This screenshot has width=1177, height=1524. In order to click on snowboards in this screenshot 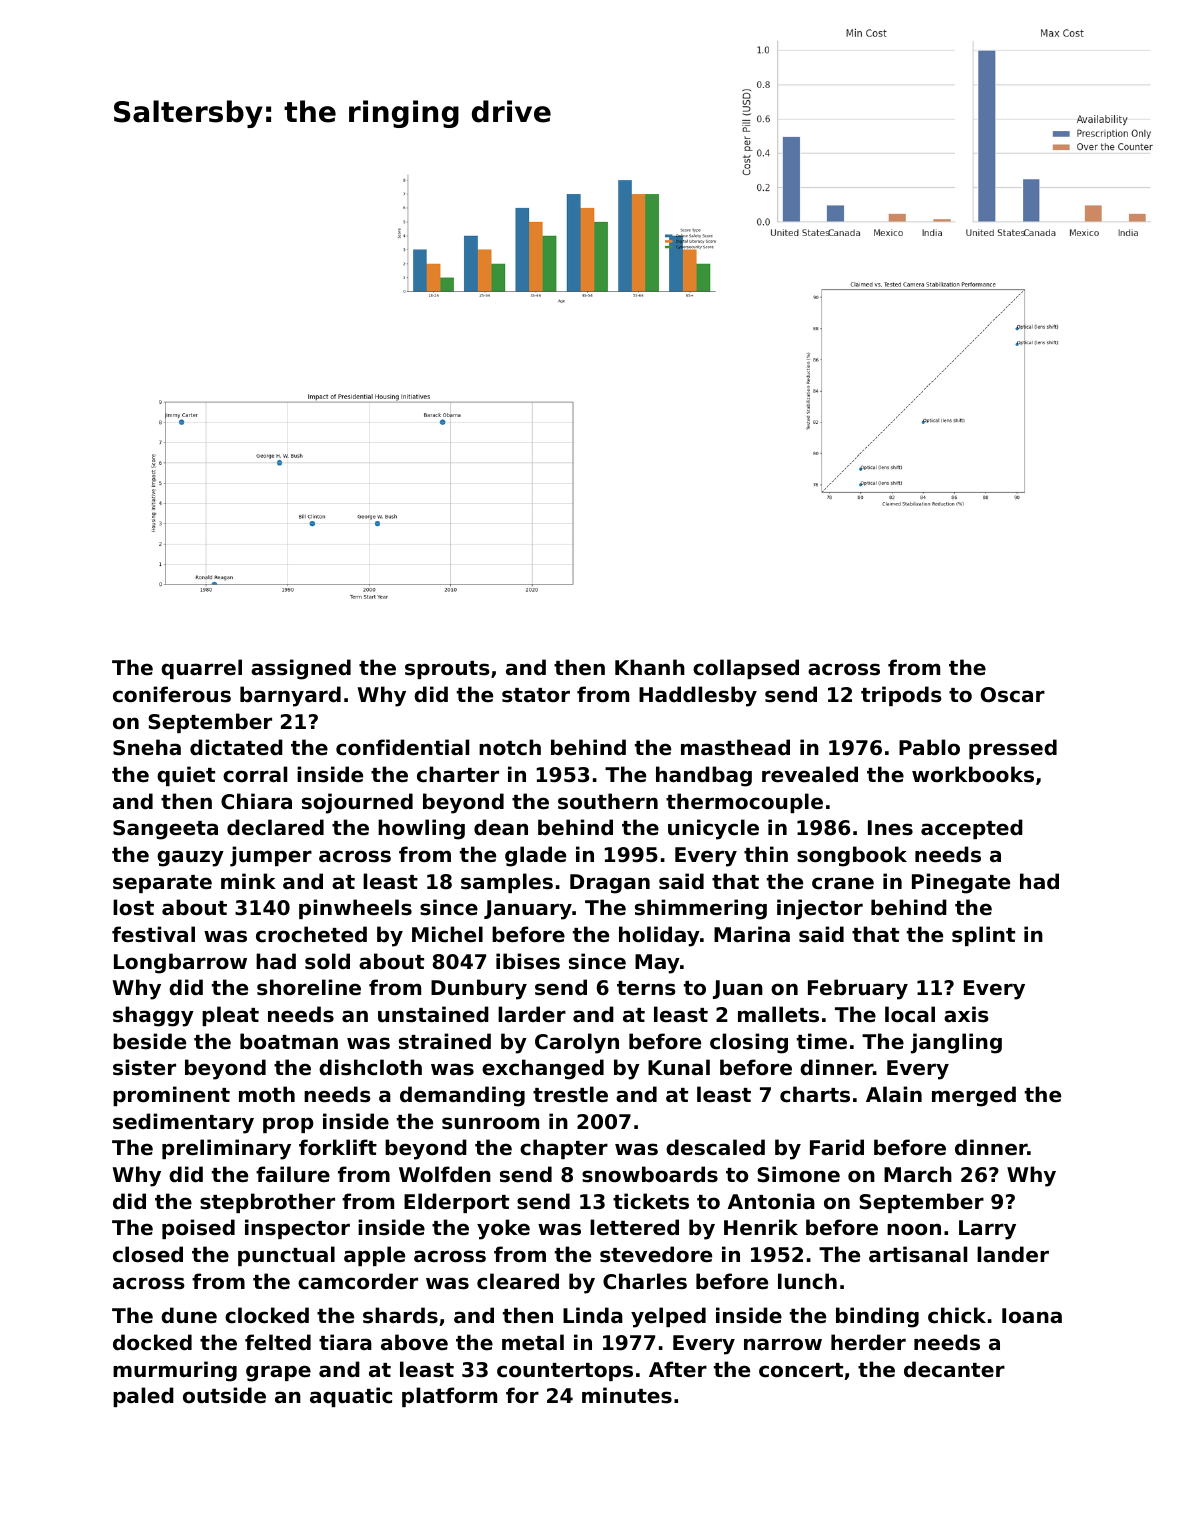, I will do `click(650, 1174)`.
